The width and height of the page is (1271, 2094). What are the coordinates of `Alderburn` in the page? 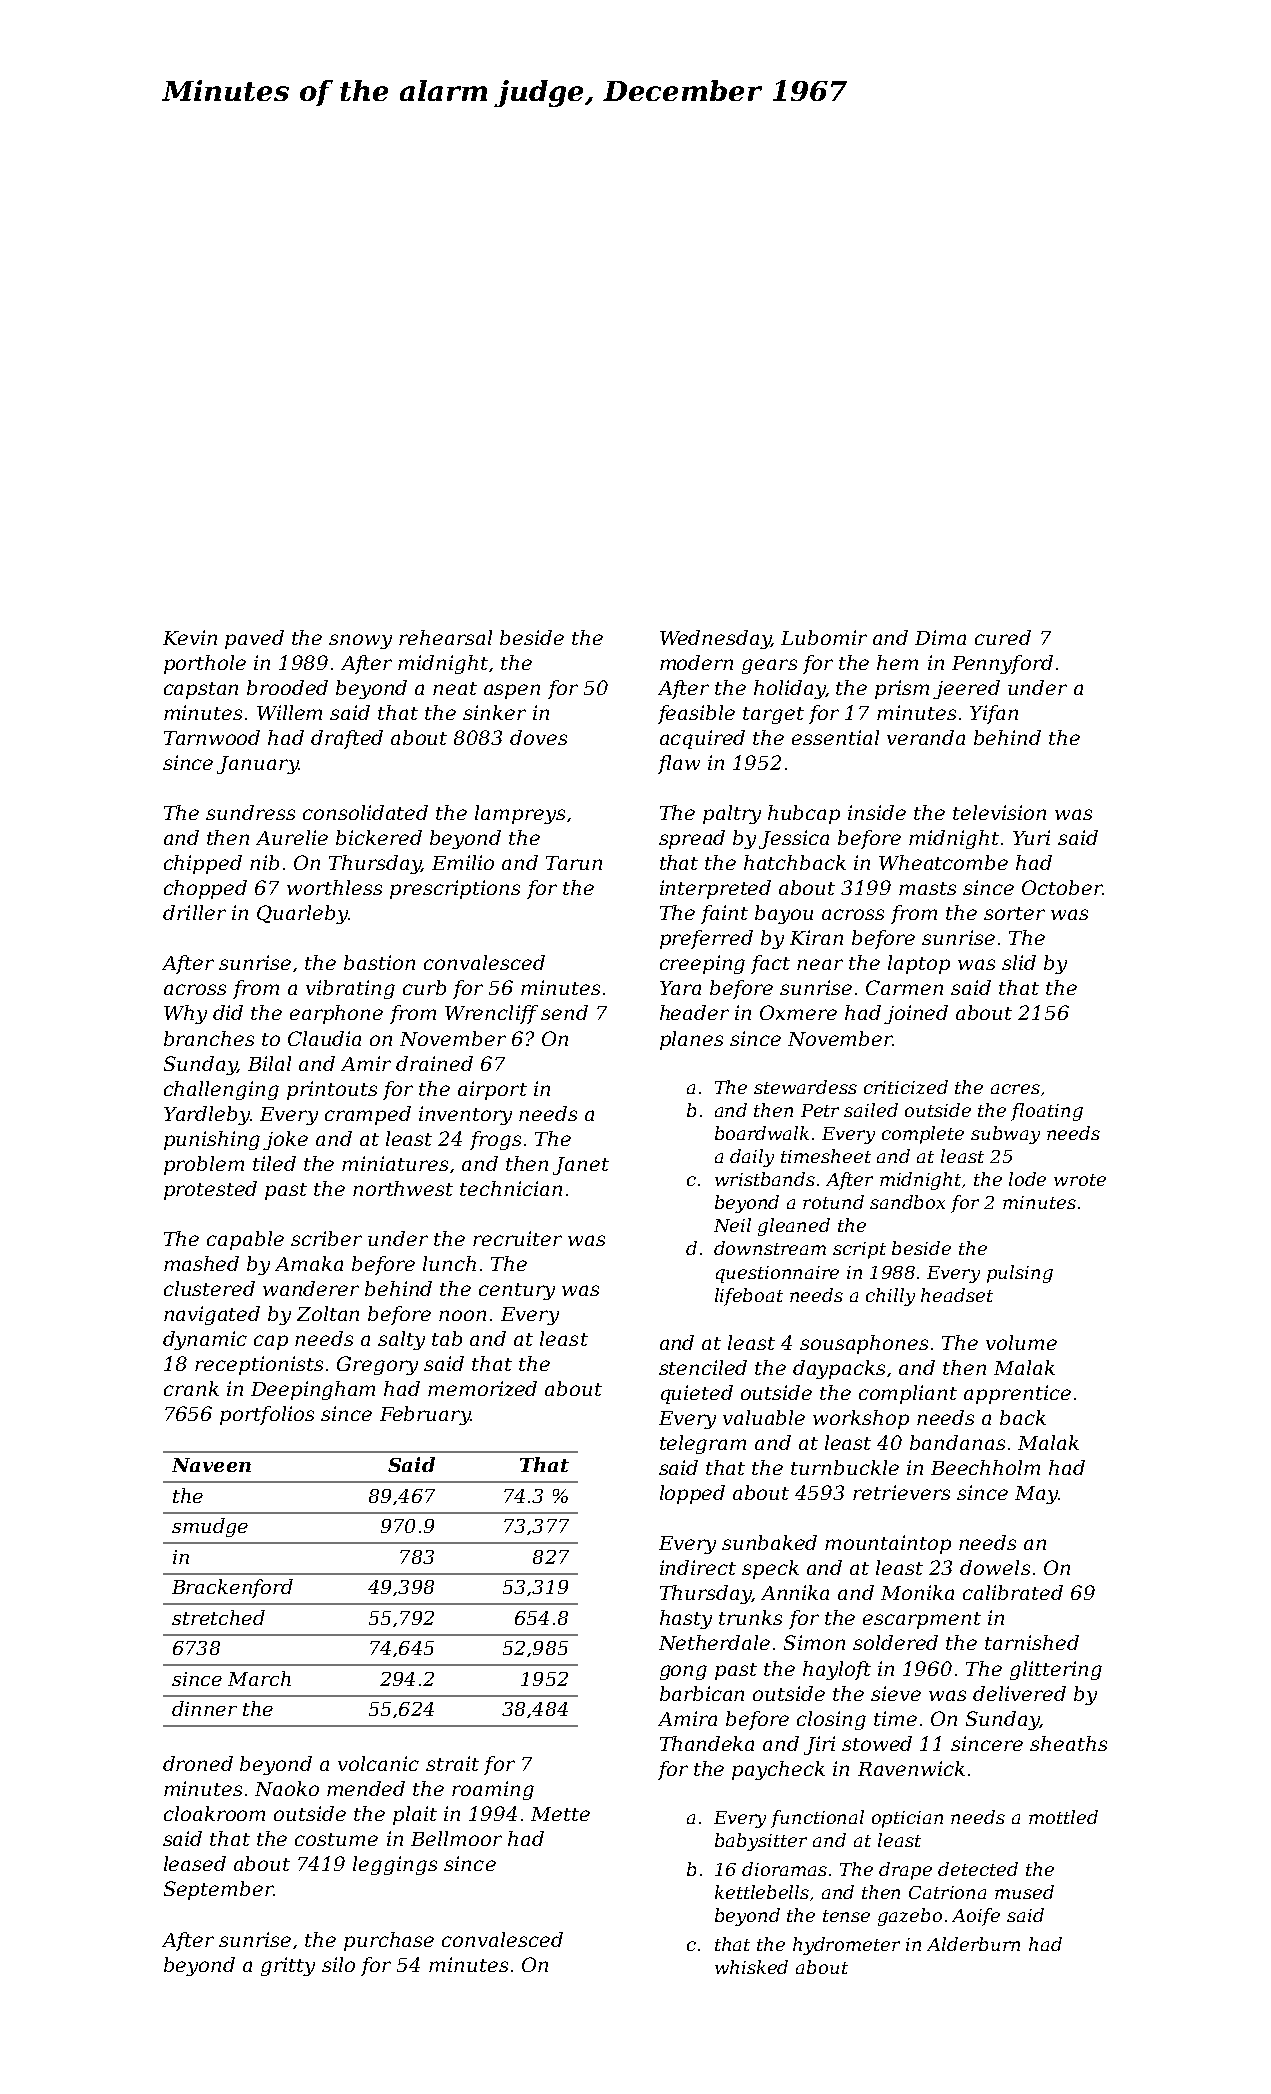 It's located at (973, 1944).
